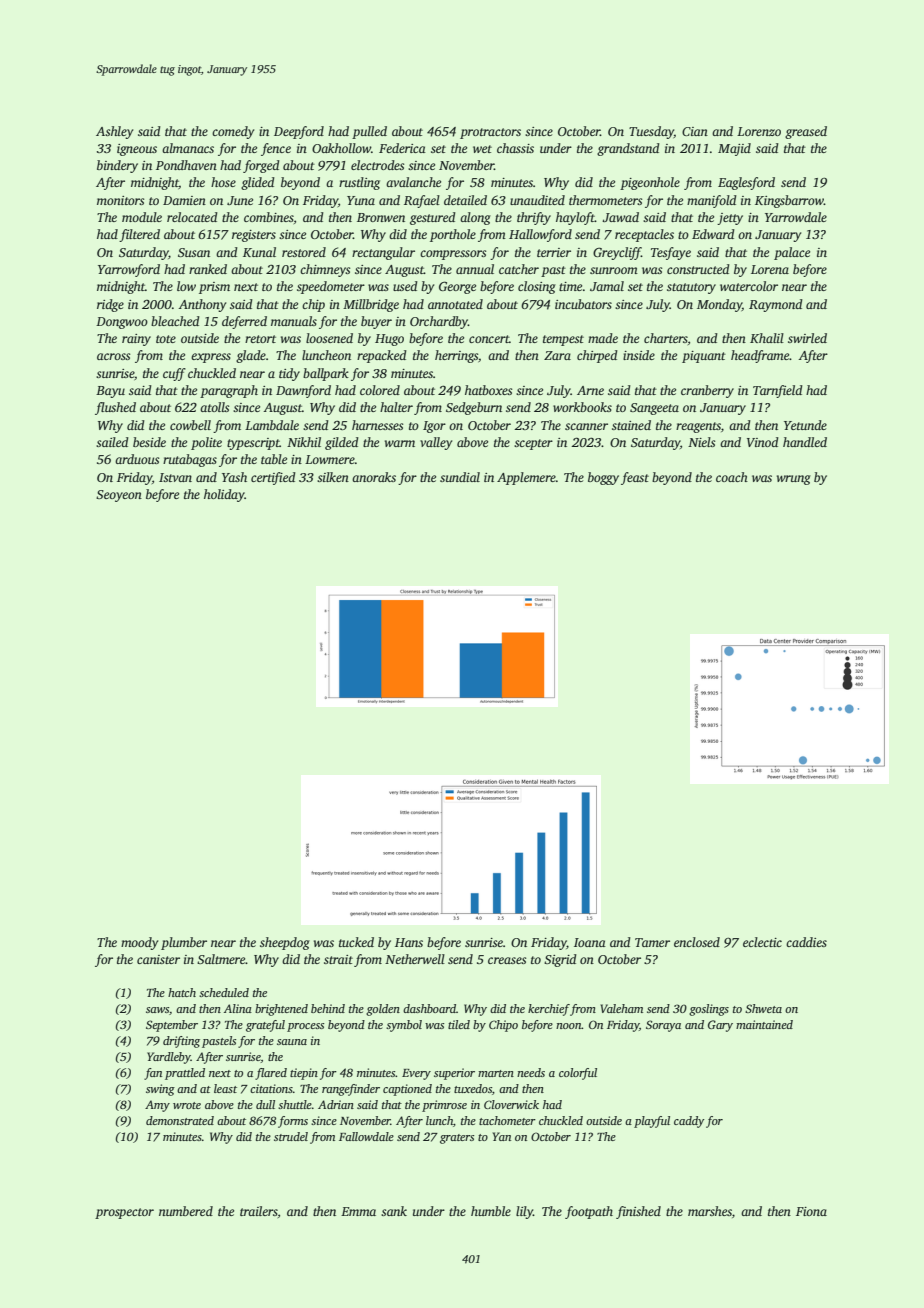 Image resolution: width=924 pixels, height=1308 pixels. Describe the element at coordinates (526, 478) in the screenshot. I see `Applemere` at that location.
